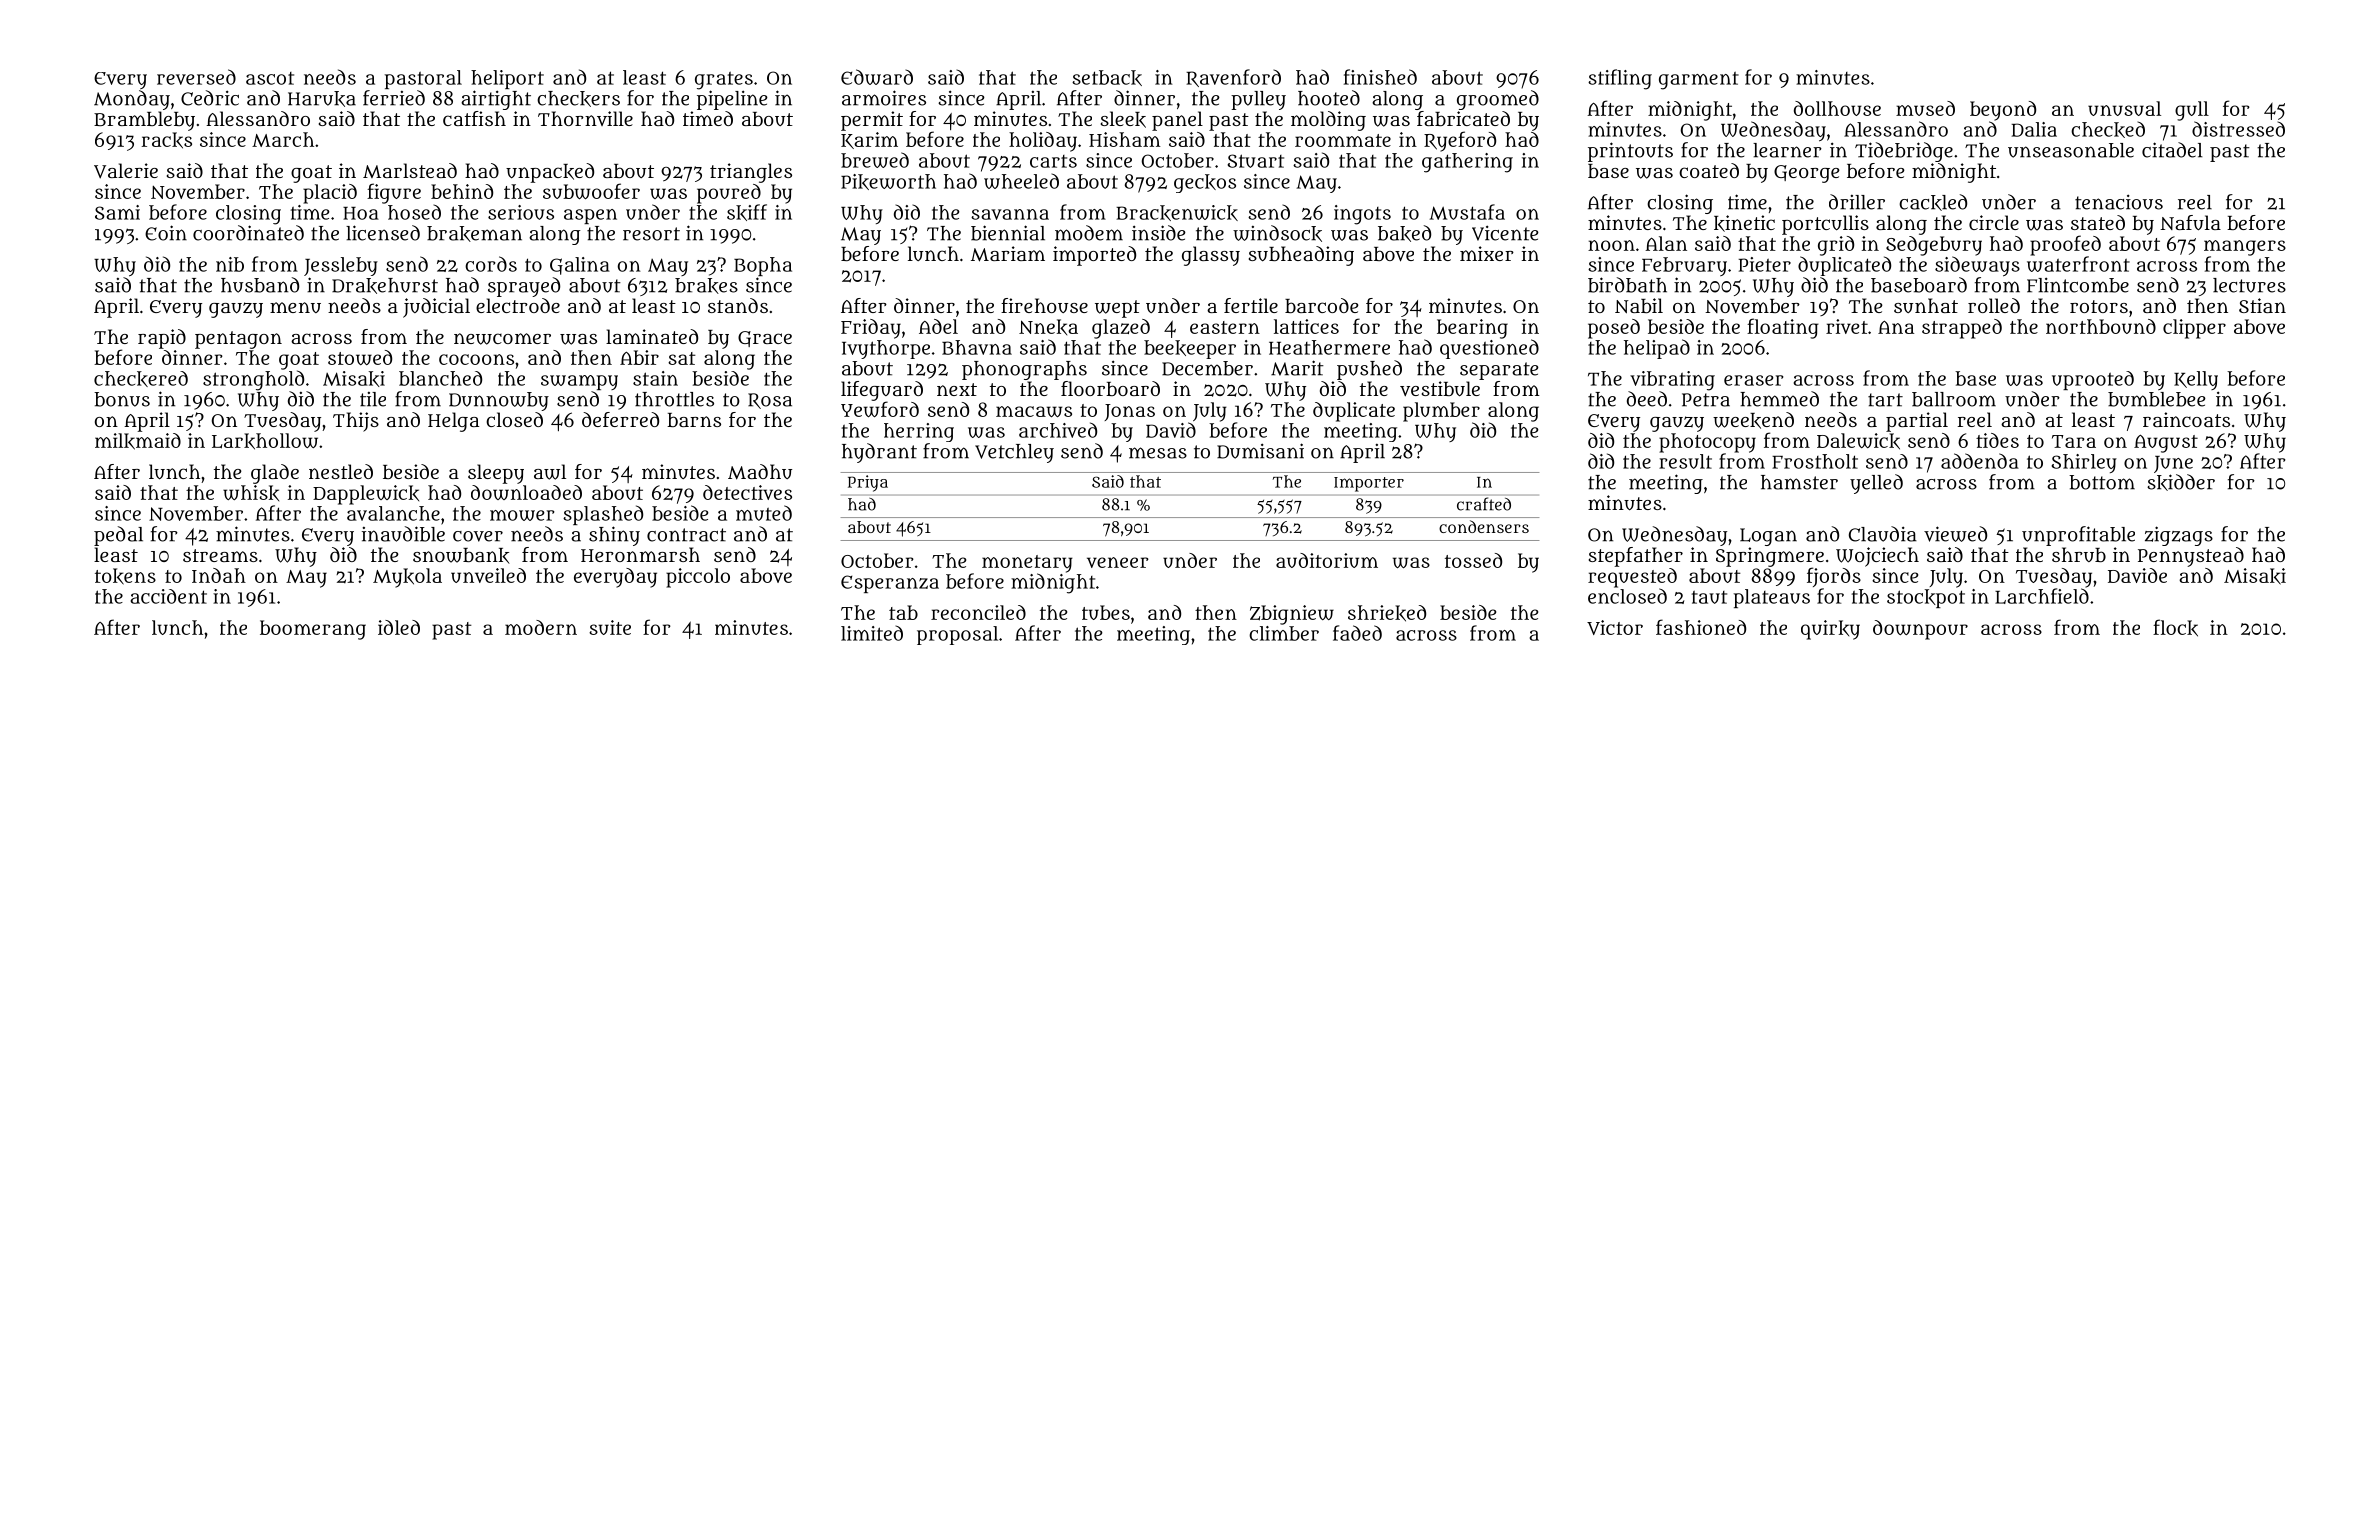 This document has width=2380, height=1540. I want to click on boomerang, so click(313, 630).
